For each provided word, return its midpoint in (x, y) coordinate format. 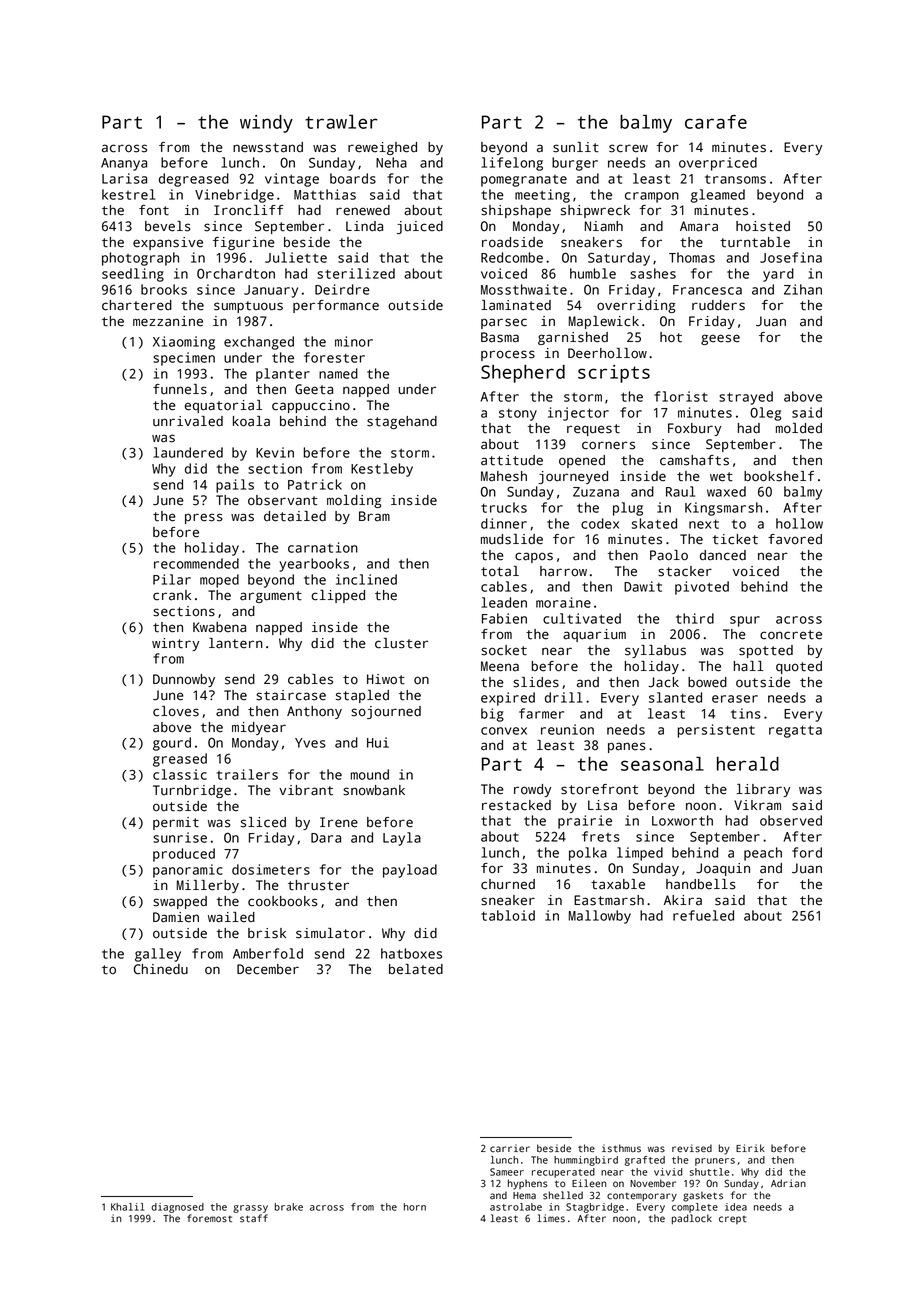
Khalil (128, 1207)
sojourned (386, 712)
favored (795, 539)
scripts (614, 374)
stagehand (402, 422)
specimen (184, 359)
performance (336, 306)
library (763, 790)
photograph (140, 259)
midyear (259, 728)
